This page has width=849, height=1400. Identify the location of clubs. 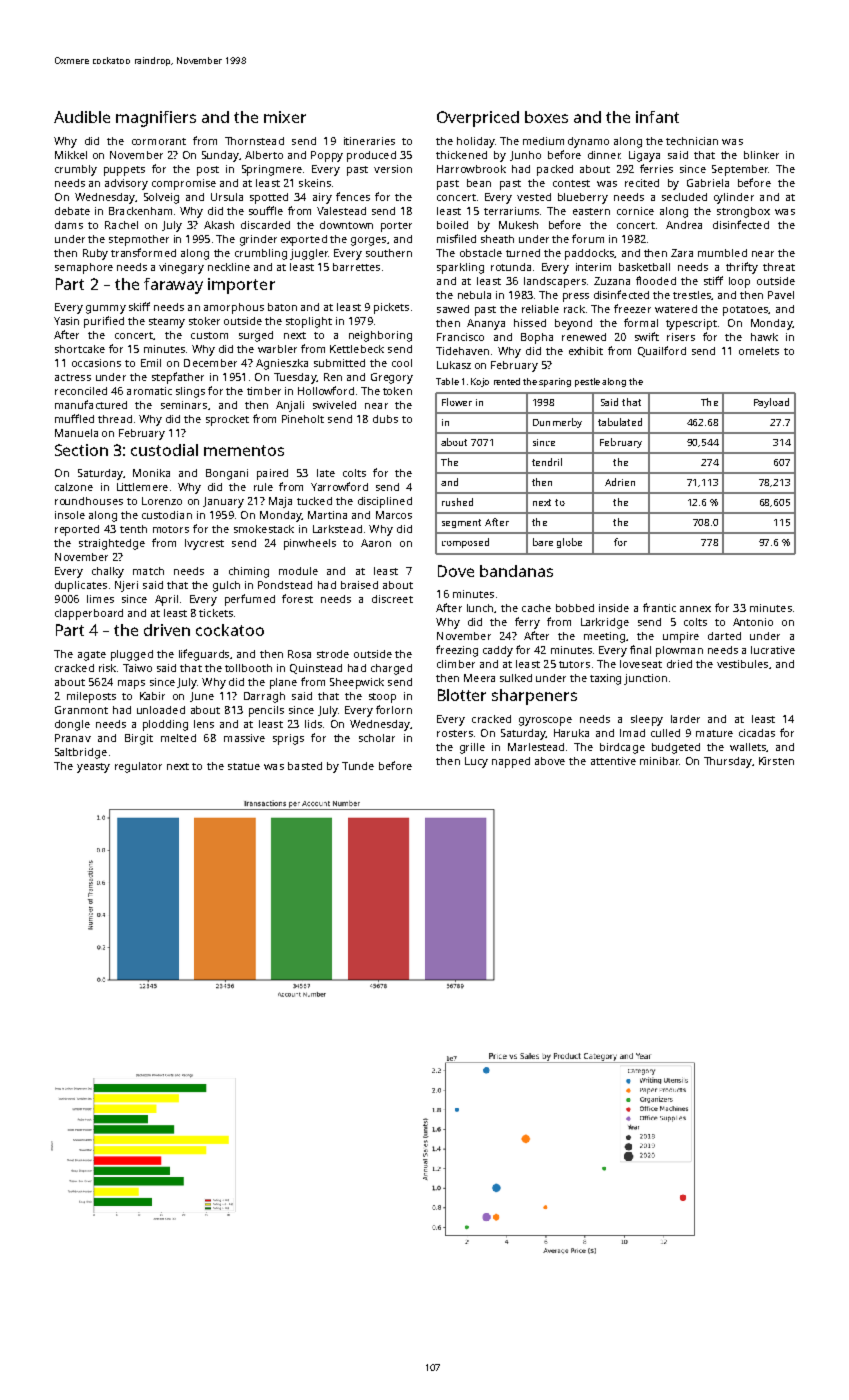
(385, 419).
